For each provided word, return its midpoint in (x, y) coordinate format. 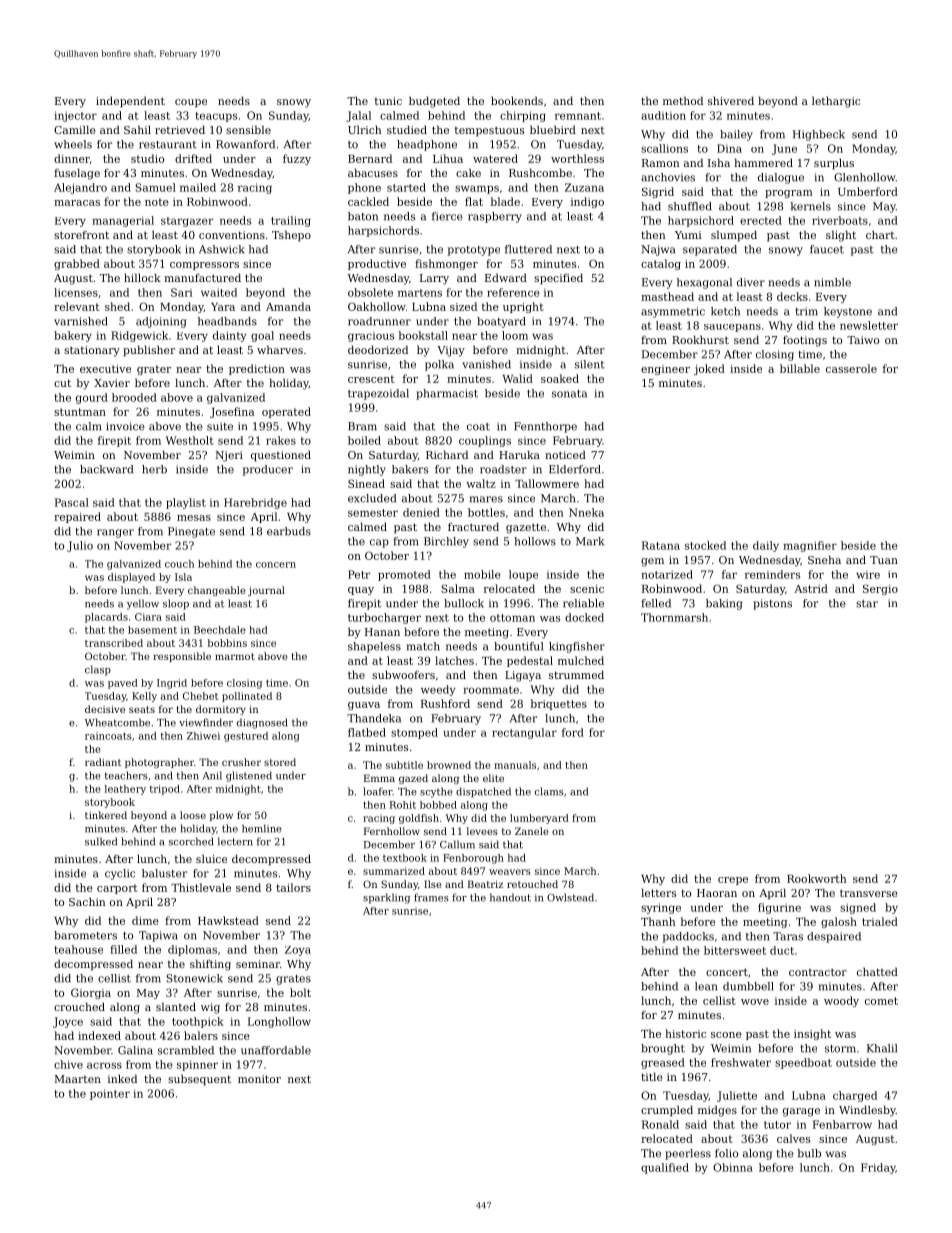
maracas (77, 203)
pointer (110, 1094)
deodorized (378, 349)
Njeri (229, 456)
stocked (705, 545)
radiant (103, 762)
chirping (523, 116)
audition (663, 115)
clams (549, 791)
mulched (581, 660)
